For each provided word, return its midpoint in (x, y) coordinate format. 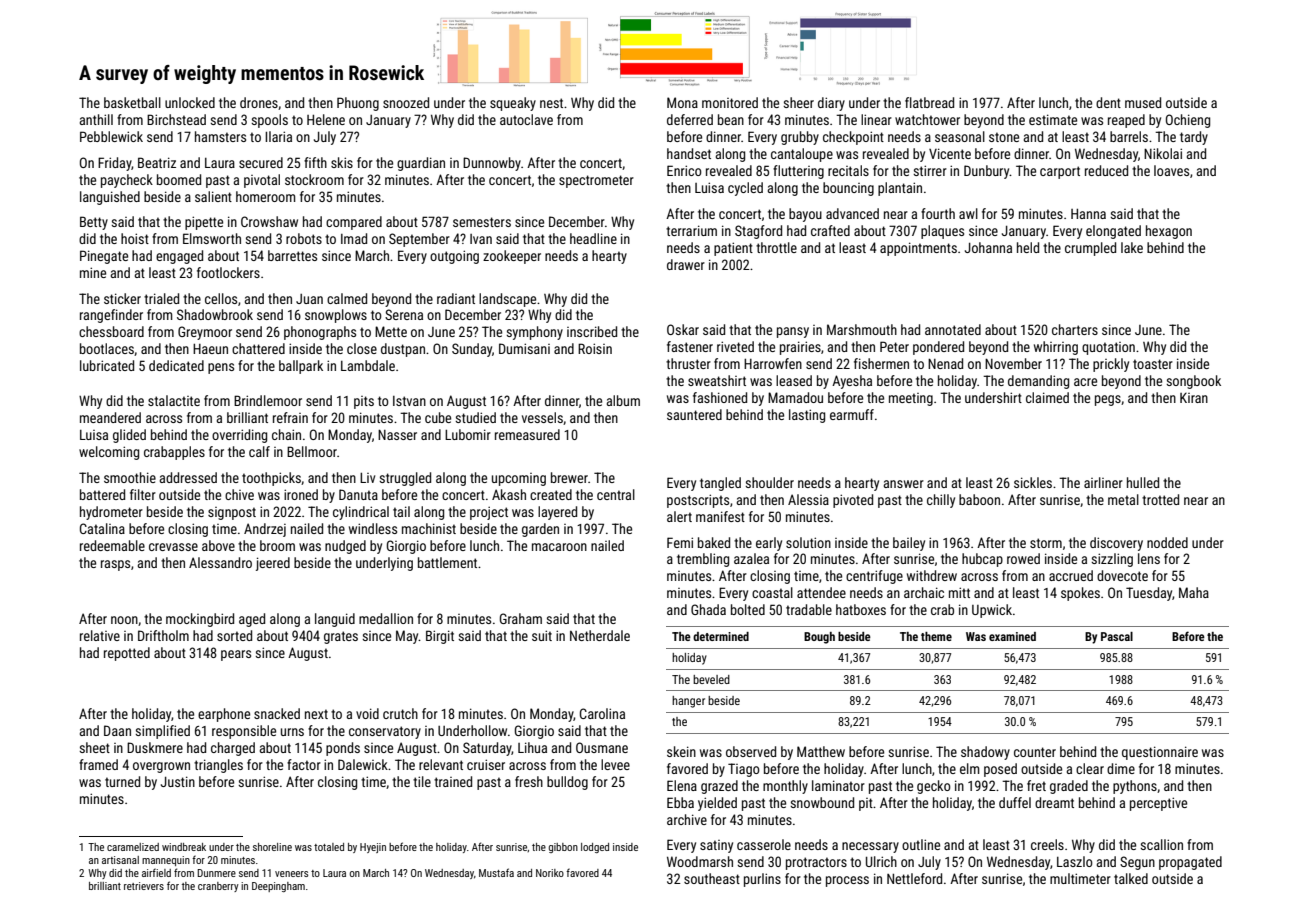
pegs (1108, 400)
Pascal (1117, 636)
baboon (979, 499)
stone (1004, 137)
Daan (117, 730)
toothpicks (271, 479)
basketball (132, 102)
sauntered (694, 414)
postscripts (698, 501)
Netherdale (600, 635)
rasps (115, 565)
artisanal (120, 860)
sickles (1033, 482)
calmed (347, 298)
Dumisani (524, 348)
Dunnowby (492, 164)
